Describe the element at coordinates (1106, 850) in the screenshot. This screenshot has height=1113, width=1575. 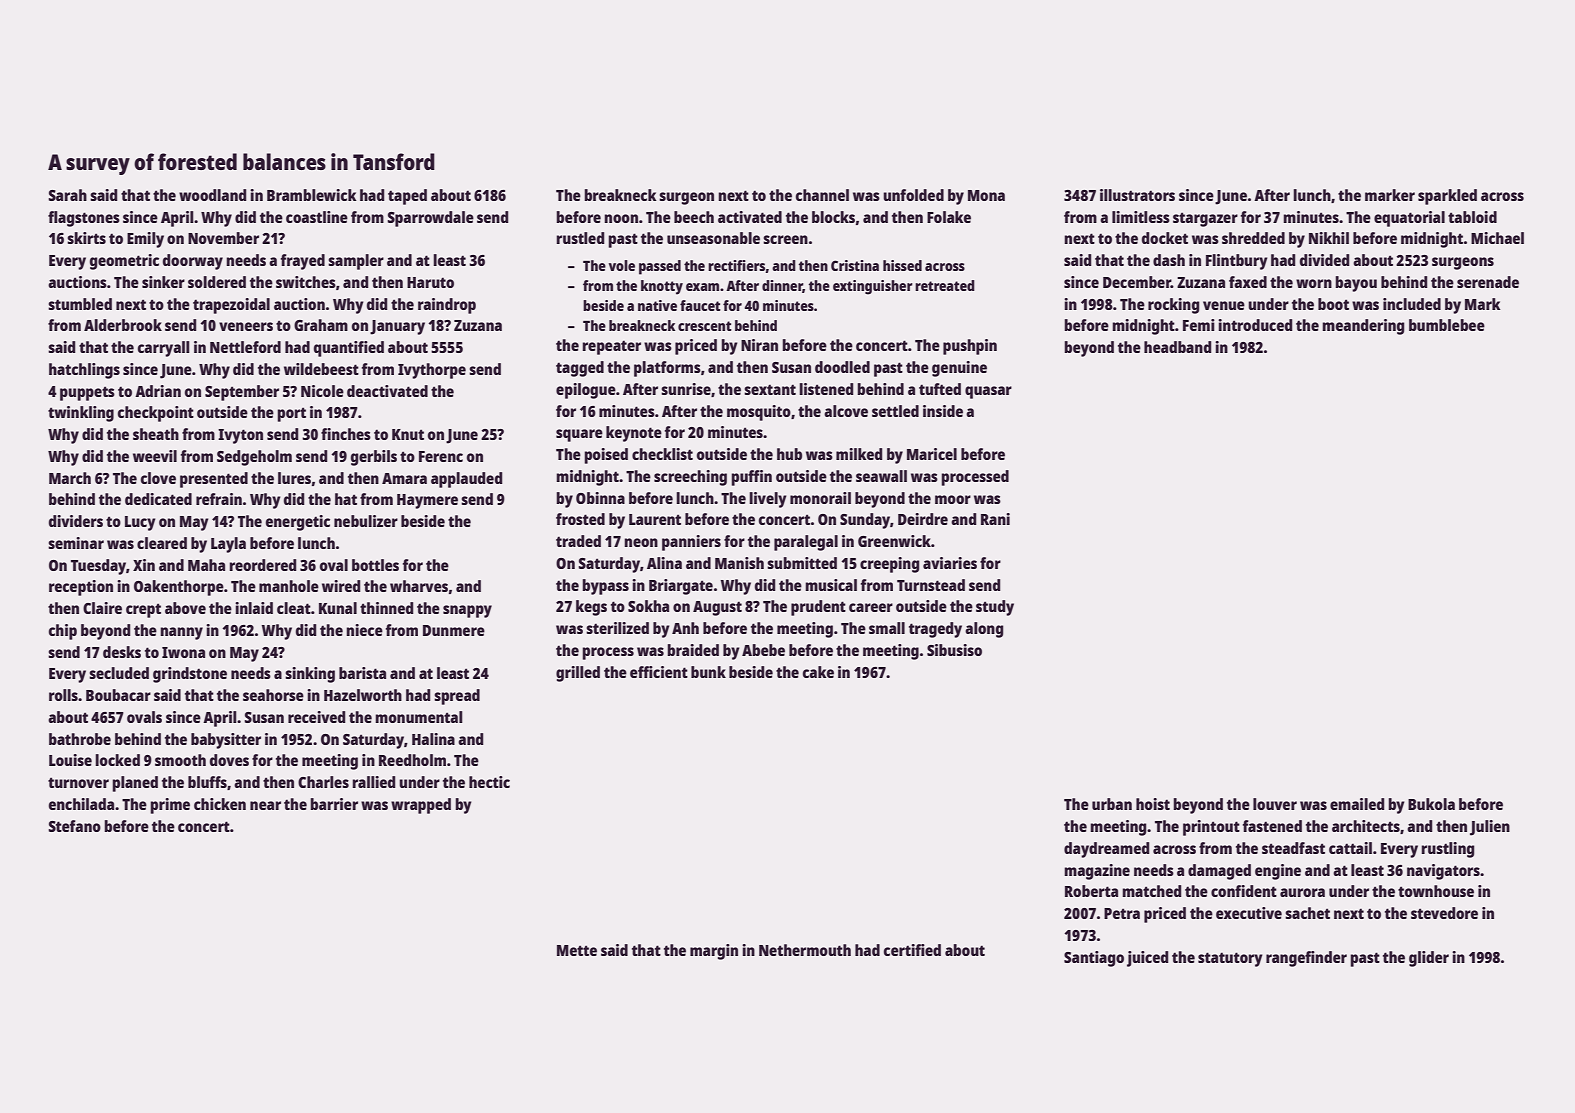
I see `daydreamed` at that location.
